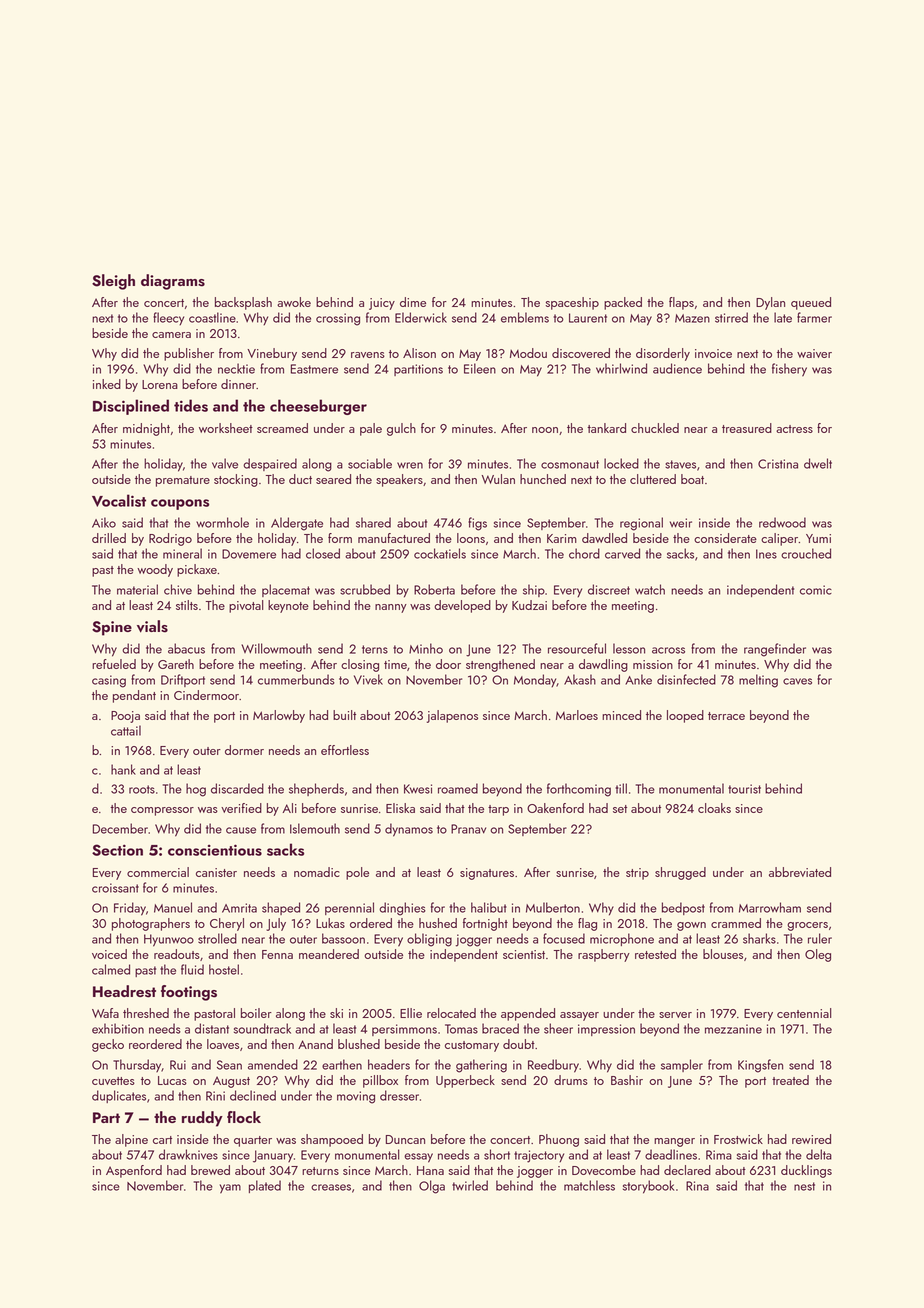 This document has height=1308, width=924. Describe the element at coordinates (744, 789) in the document. I see `tourist` at that location.
